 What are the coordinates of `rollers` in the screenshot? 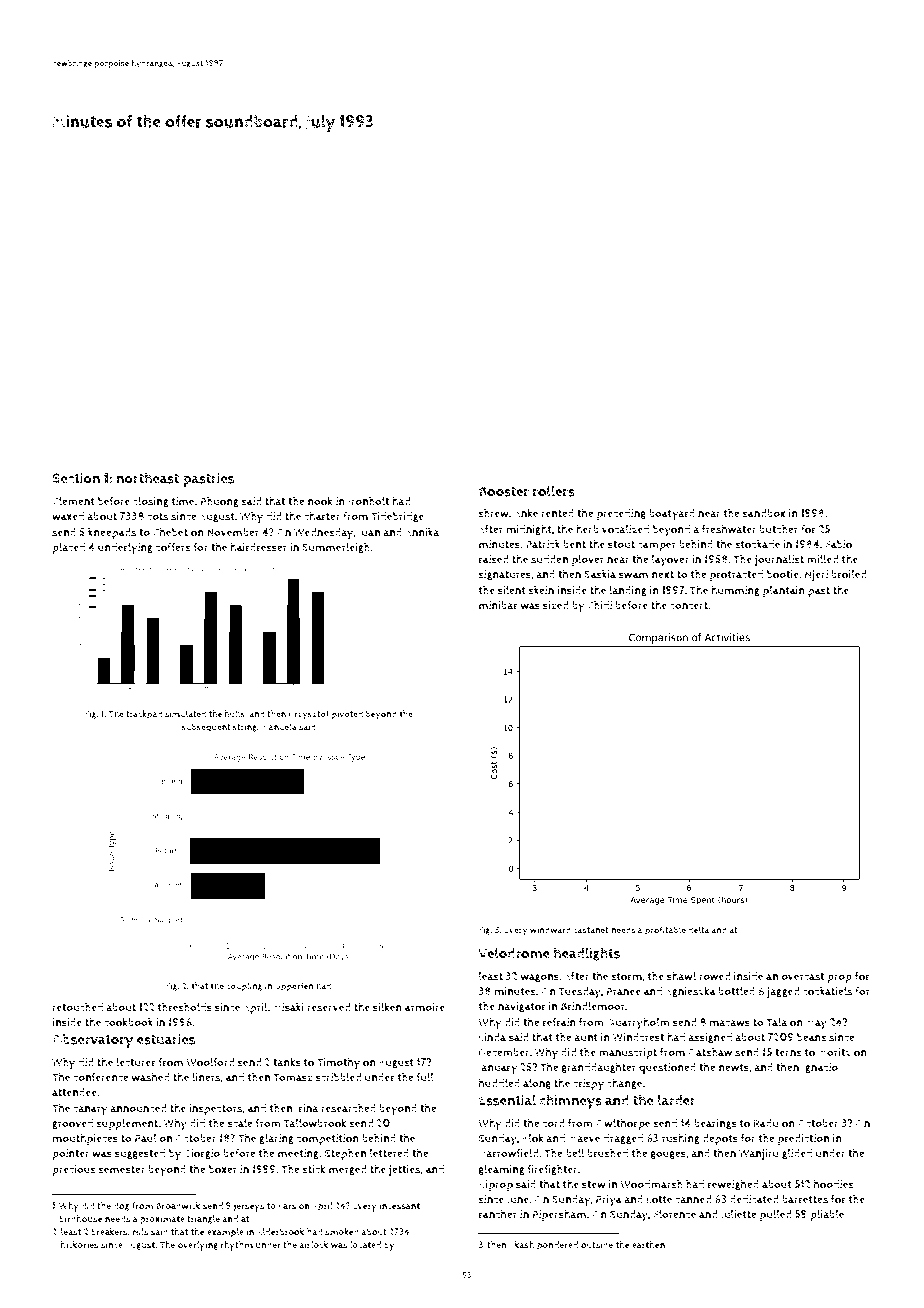 It's located at (554, 491).
